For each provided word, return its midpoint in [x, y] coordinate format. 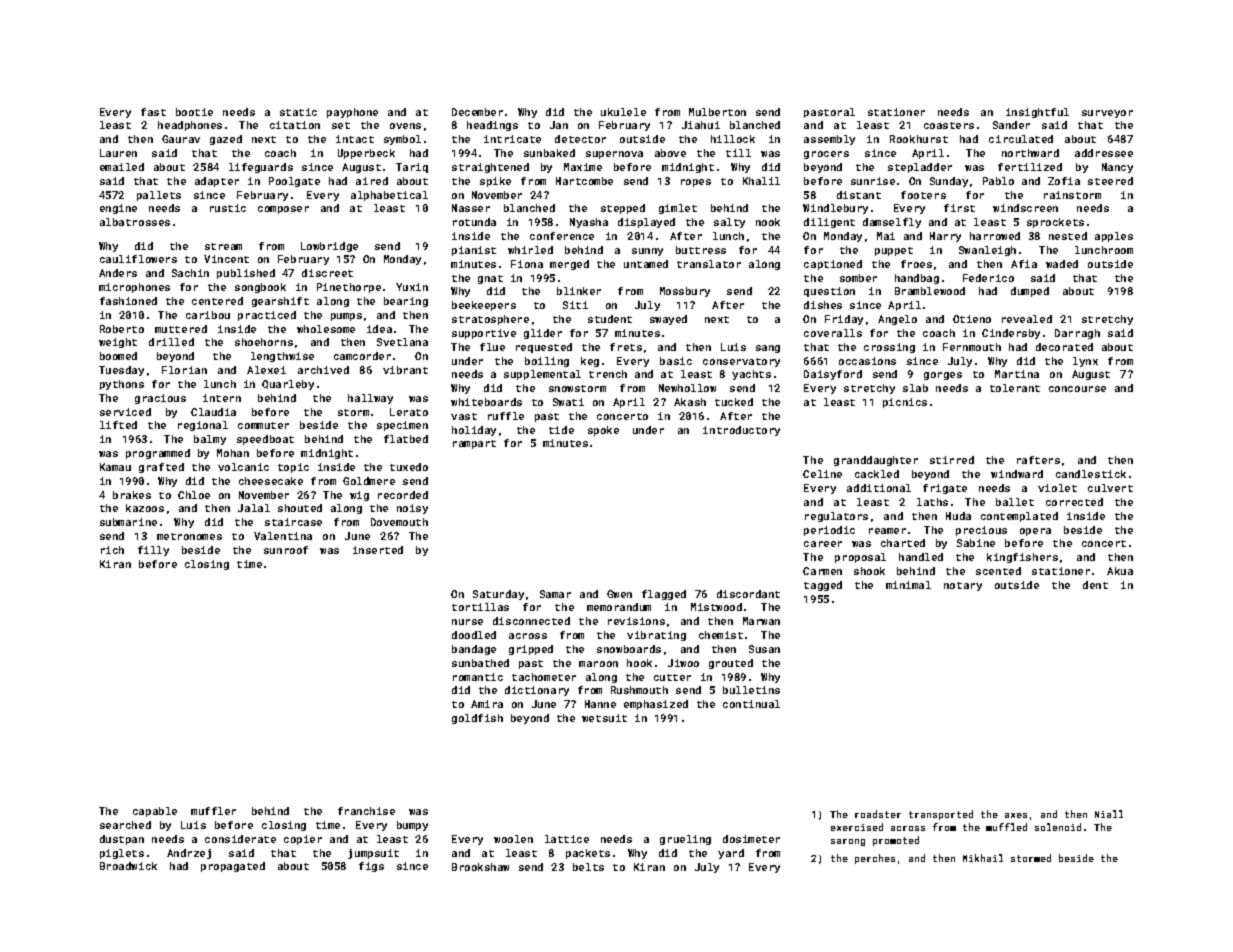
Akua [1120, 571]
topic [293, 468]
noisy [412, 509]
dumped [1030, 292]
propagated [233, 867]
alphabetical [389, 196]
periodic [829, 531]
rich [112, 550]
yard [731, 854]
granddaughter [876, 461]
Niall [1109, 814]
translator [709, 264]
